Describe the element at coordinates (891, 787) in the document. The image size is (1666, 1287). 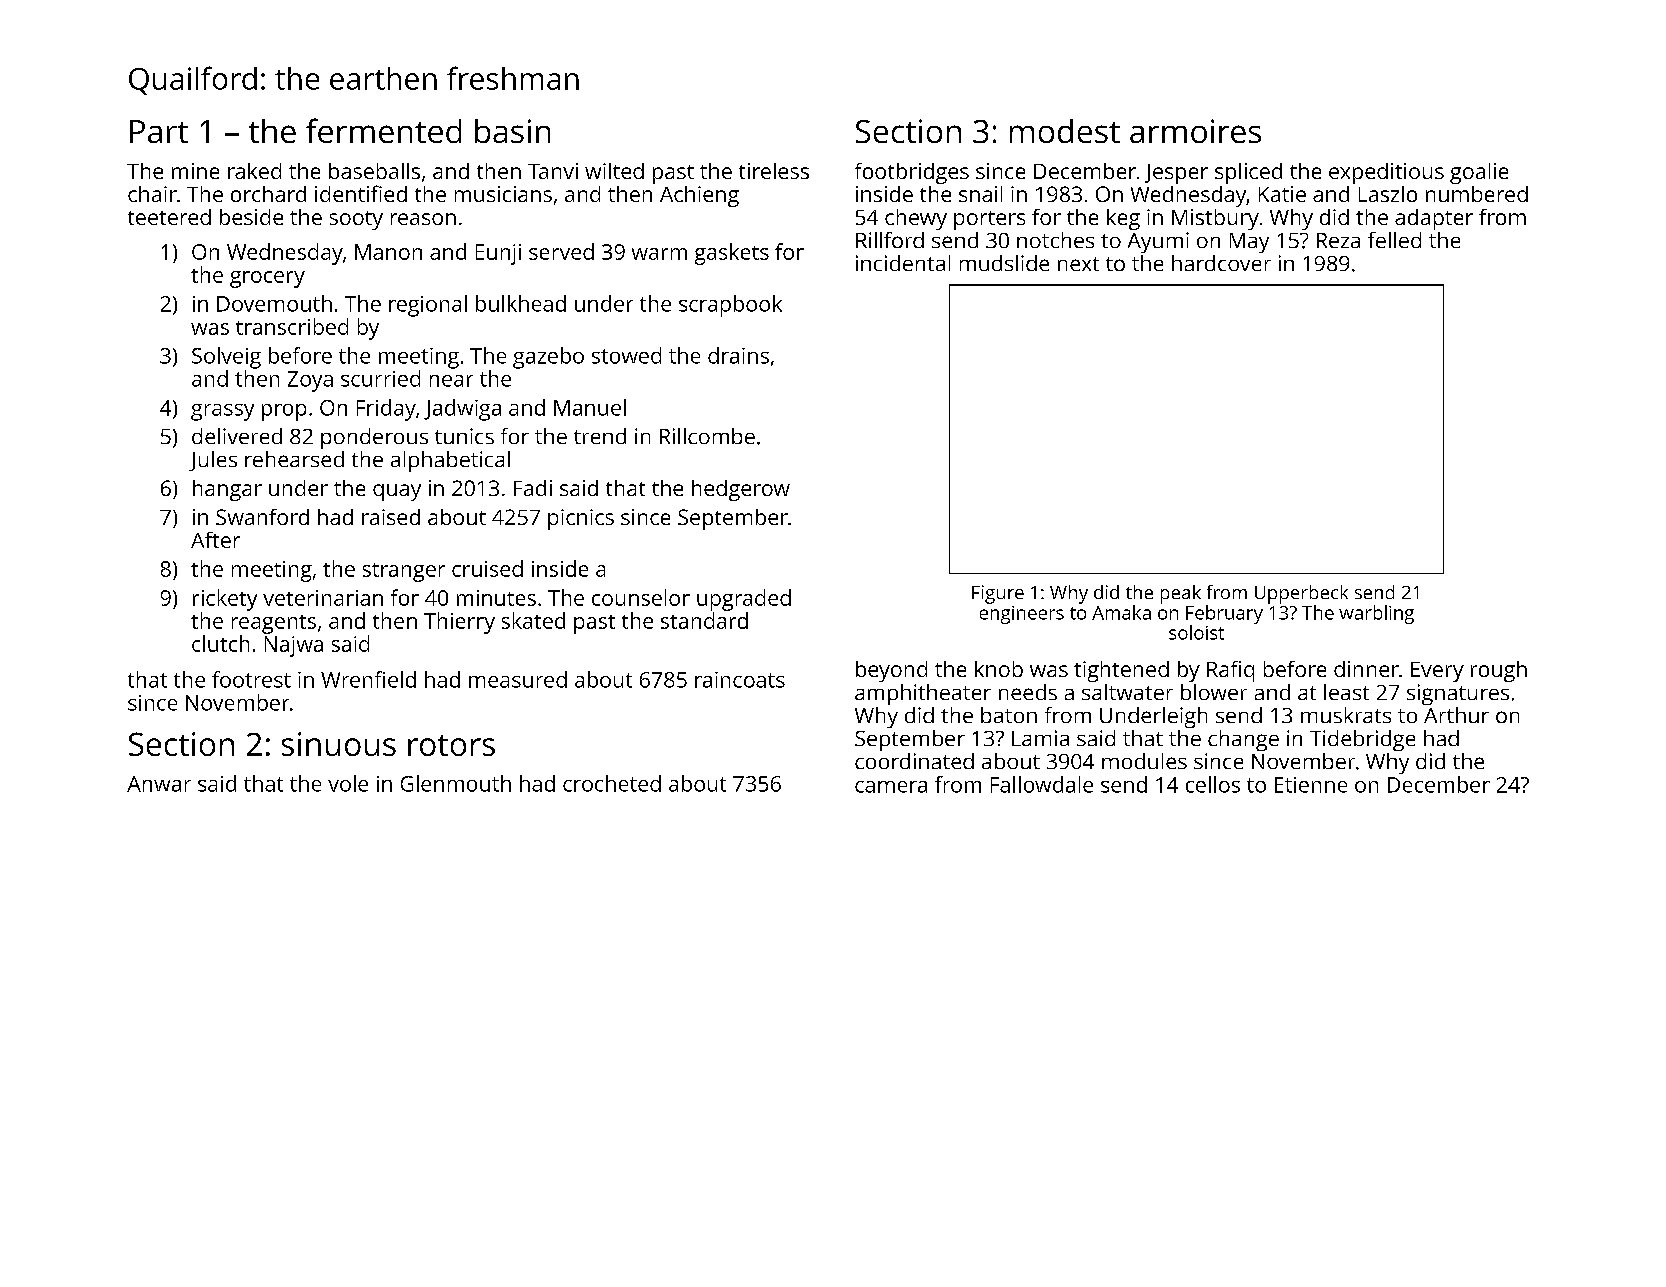
I see `camera` at that location.
